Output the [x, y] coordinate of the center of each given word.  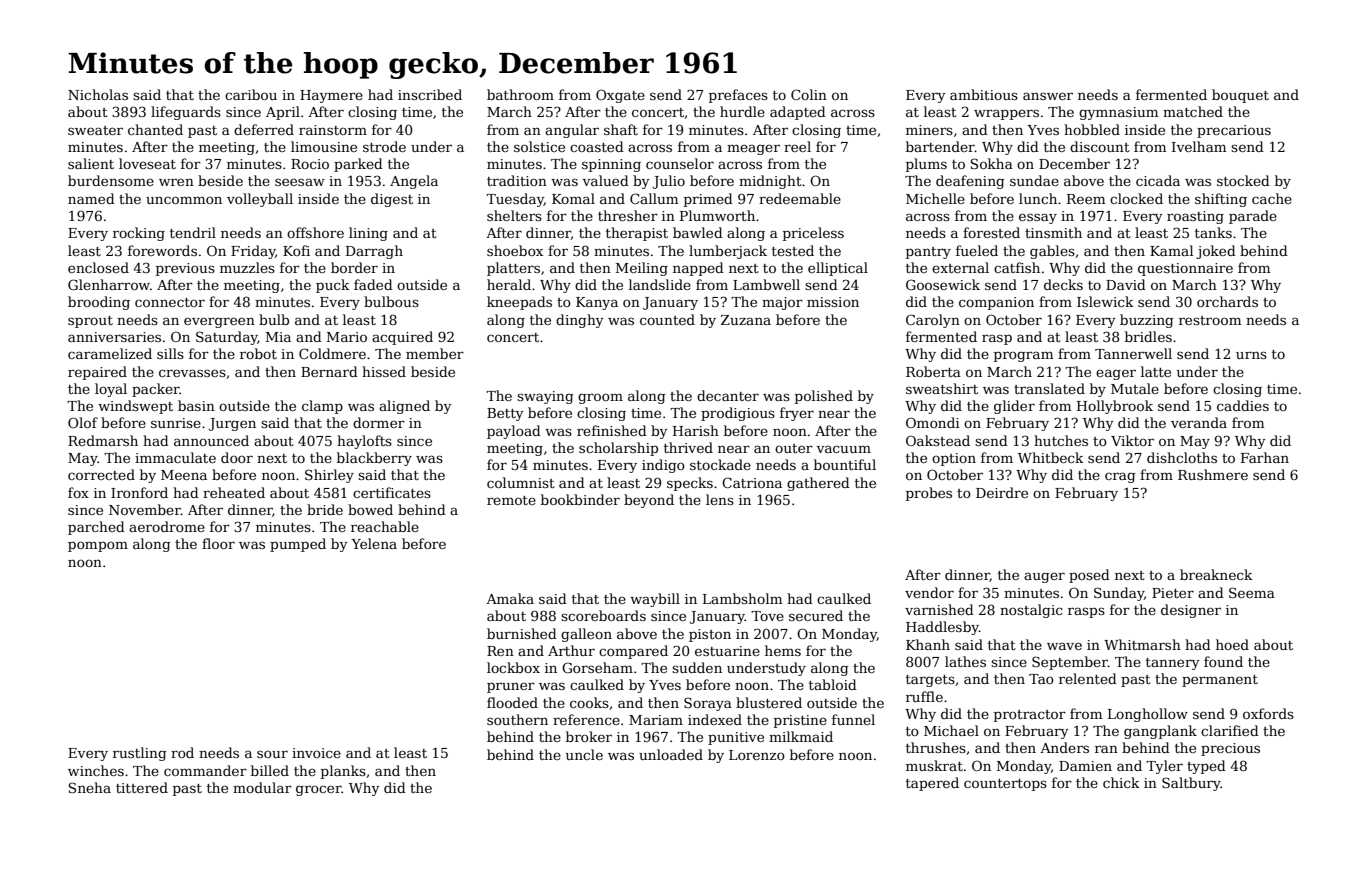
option [954, 459]
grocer [318, 790]
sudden [697, 667]
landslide [660, 284]
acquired [402, 338]
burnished [522, 633]
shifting [1221, 200]
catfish [1017, 267]
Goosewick [943, 284]
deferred [264, 129]
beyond [649, 501]
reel [797, 146]
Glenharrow [109, 284]
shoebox [515, 250]
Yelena [374, 543]
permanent [1220, 681]
